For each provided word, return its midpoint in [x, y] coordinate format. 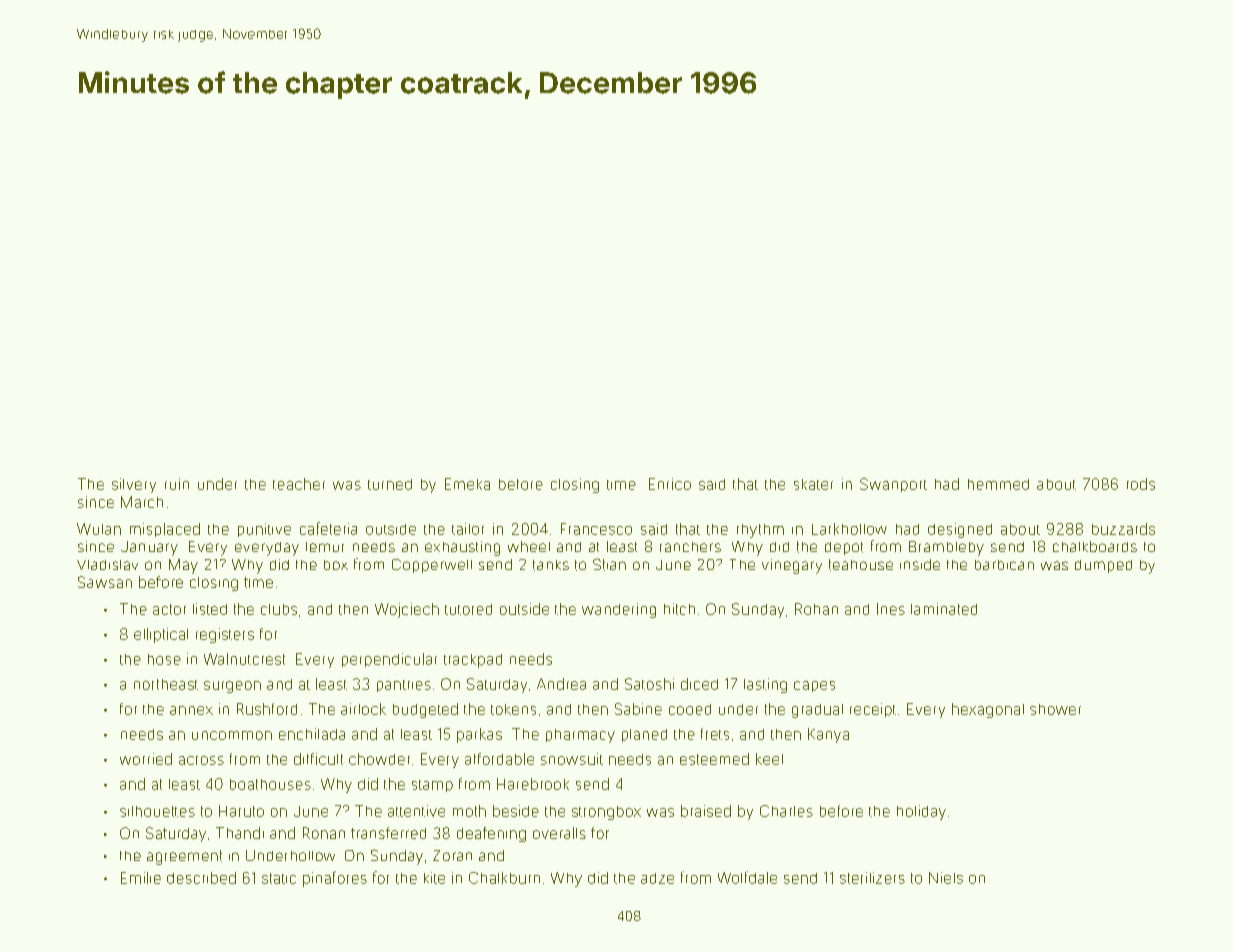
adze [657, 878]
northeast [166, 684]
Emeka [467, 484]
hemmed [998, 484]
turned [390, 484]
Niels [946, 878]
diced [699, 684]
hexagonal [988, 710]
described [201, 878]
